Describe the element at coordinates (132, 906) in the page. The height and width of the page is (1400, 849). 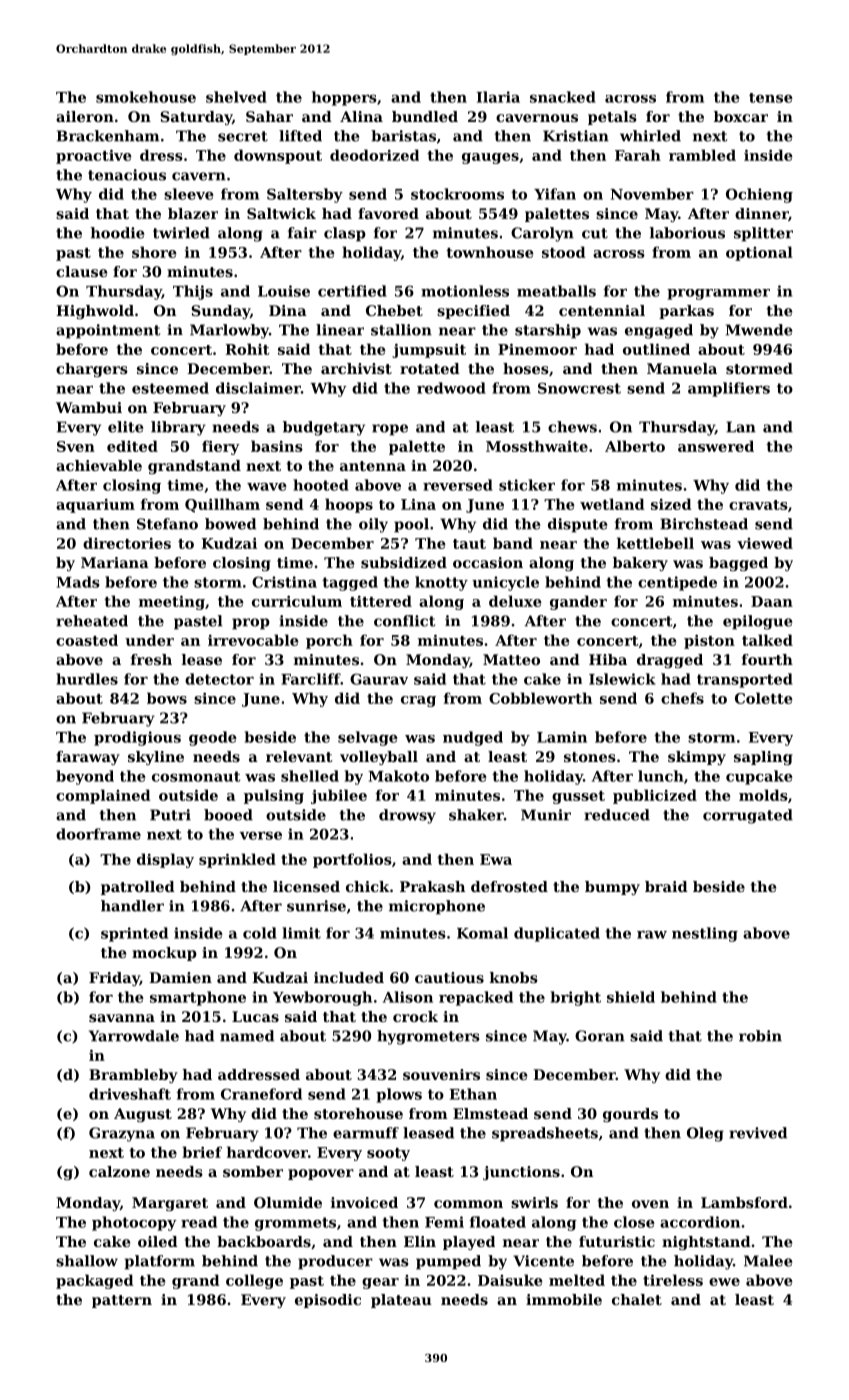
I see `handler` at that location.
